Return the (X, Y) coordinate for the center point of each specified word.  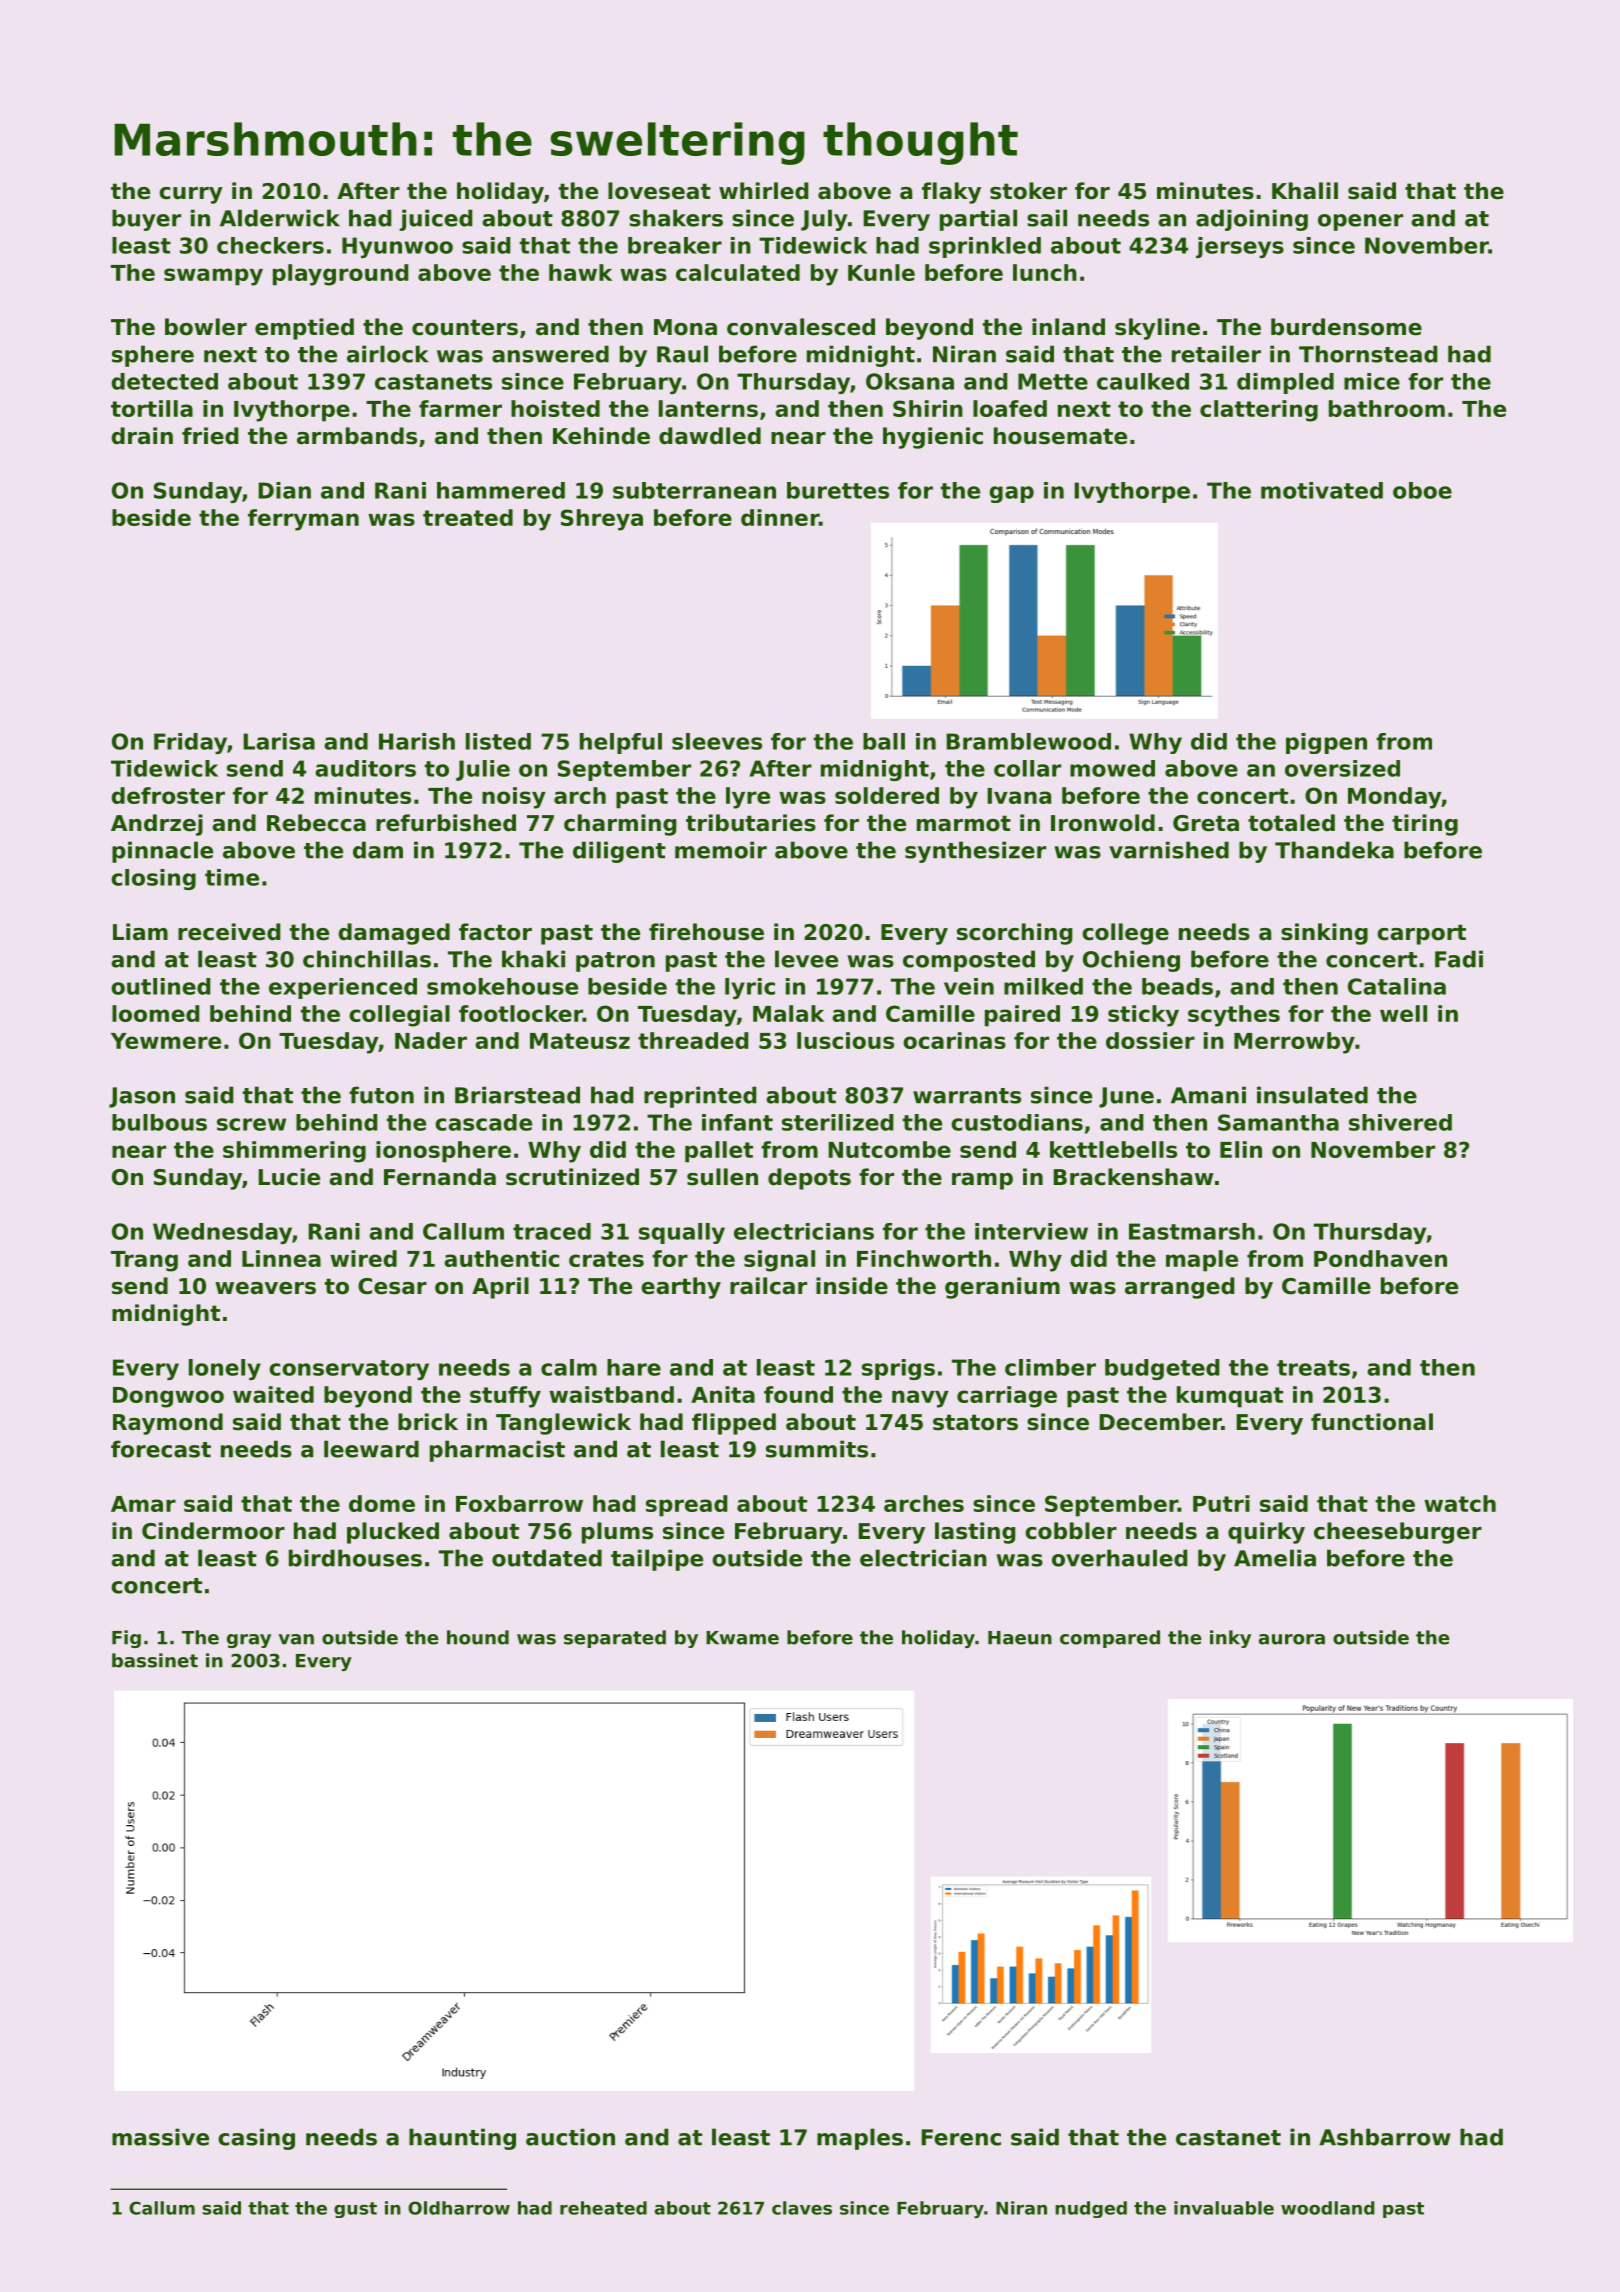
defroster (168, 795)
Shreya (602, 520)
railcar (768, 1286)
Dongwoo (168, 1397)
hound (478, 1637)
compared (1110, 1639)
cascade (483, 1122)
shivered (1400, 1122)
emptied (304, 329)
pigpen (1326, 743)
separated (615, 1639)
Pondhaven (1380, 1258)
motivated (1322, 490)
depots (809, 1179)
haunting (462, 2139)
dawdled (710, 436)
